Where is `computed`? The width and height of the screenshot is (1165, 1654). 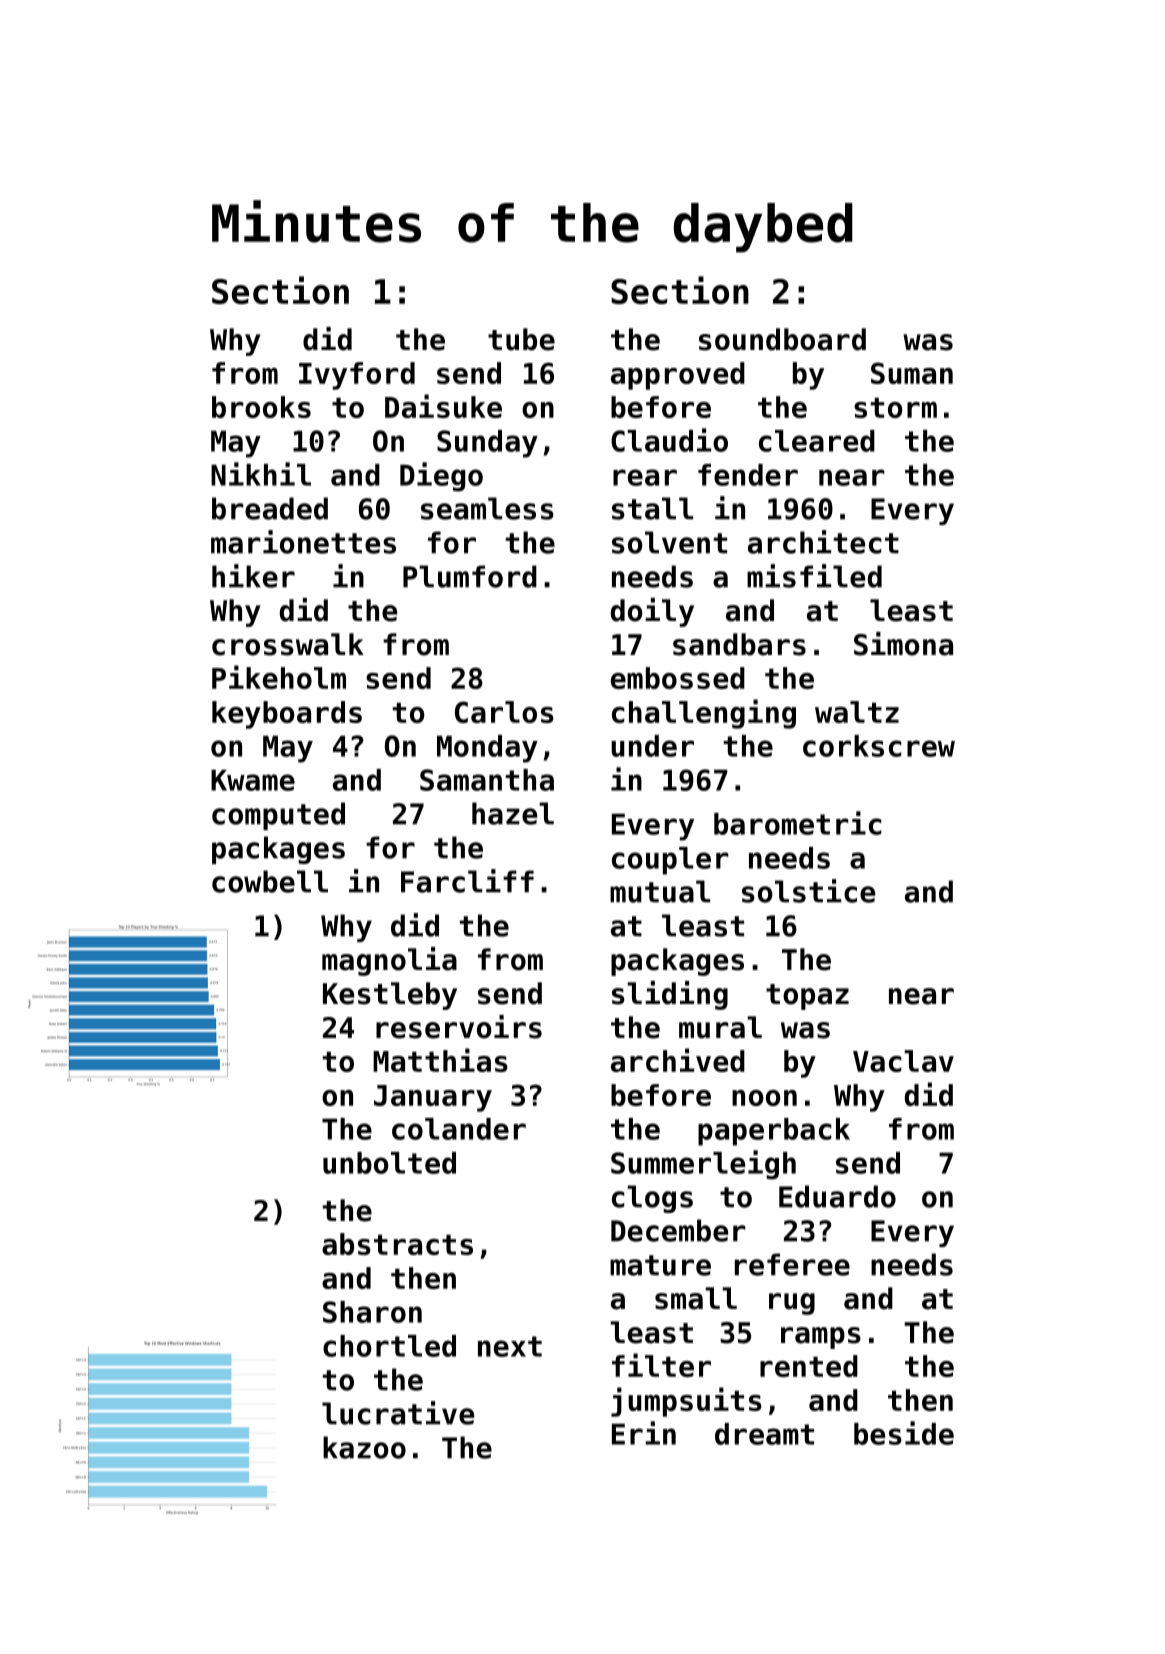 computed is located at coordinates (278, 816).
